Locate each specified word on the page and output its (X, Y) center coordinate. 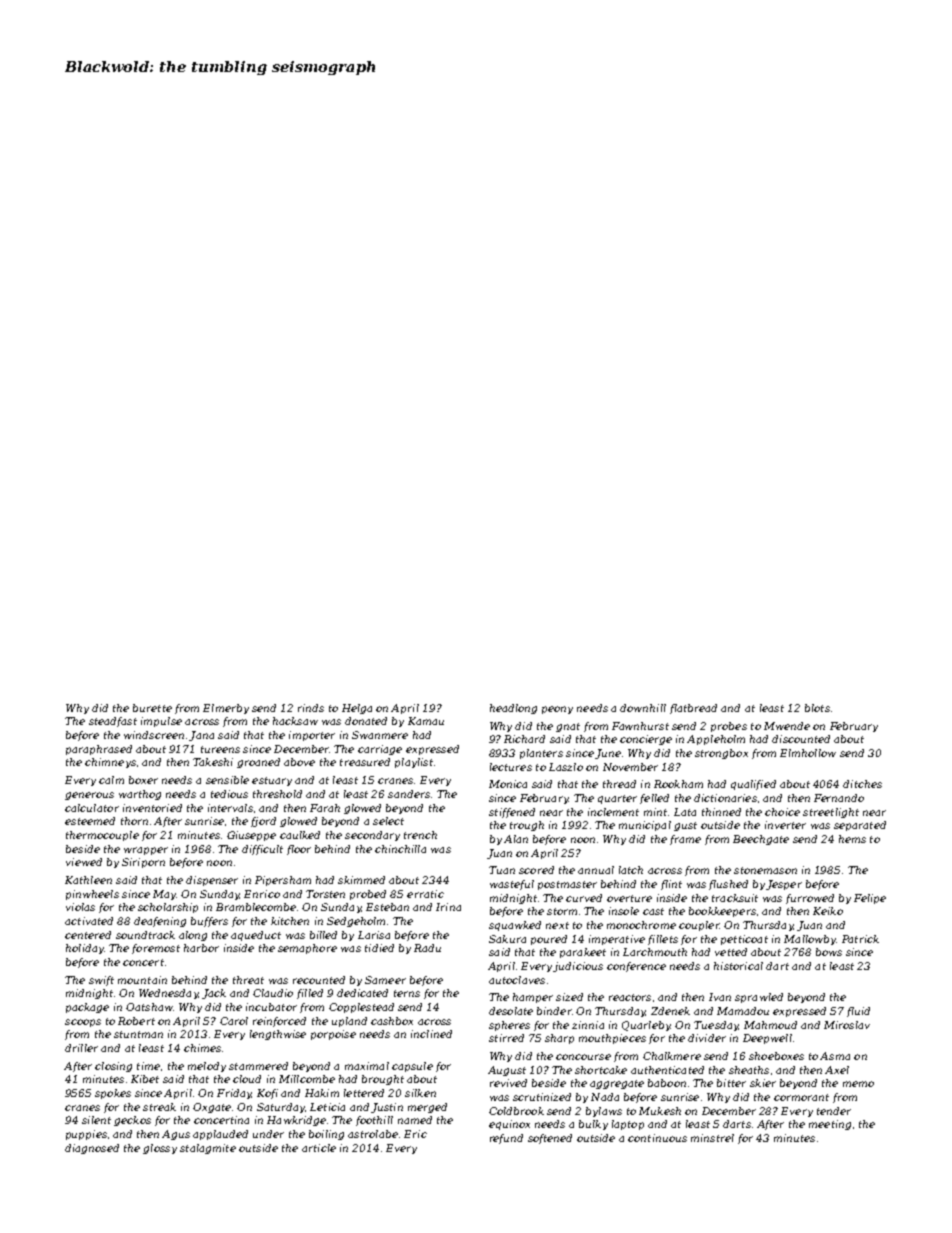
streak (159, 1107)
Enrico (262, 894)
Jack (214, 994)
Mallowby (810, 940)
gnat (568, 727)
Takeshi (213, 762)
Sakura (507, 939)
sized (569, 997)
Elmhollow (808, 753)
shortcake (601, 1070)
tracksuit (735, 898)
